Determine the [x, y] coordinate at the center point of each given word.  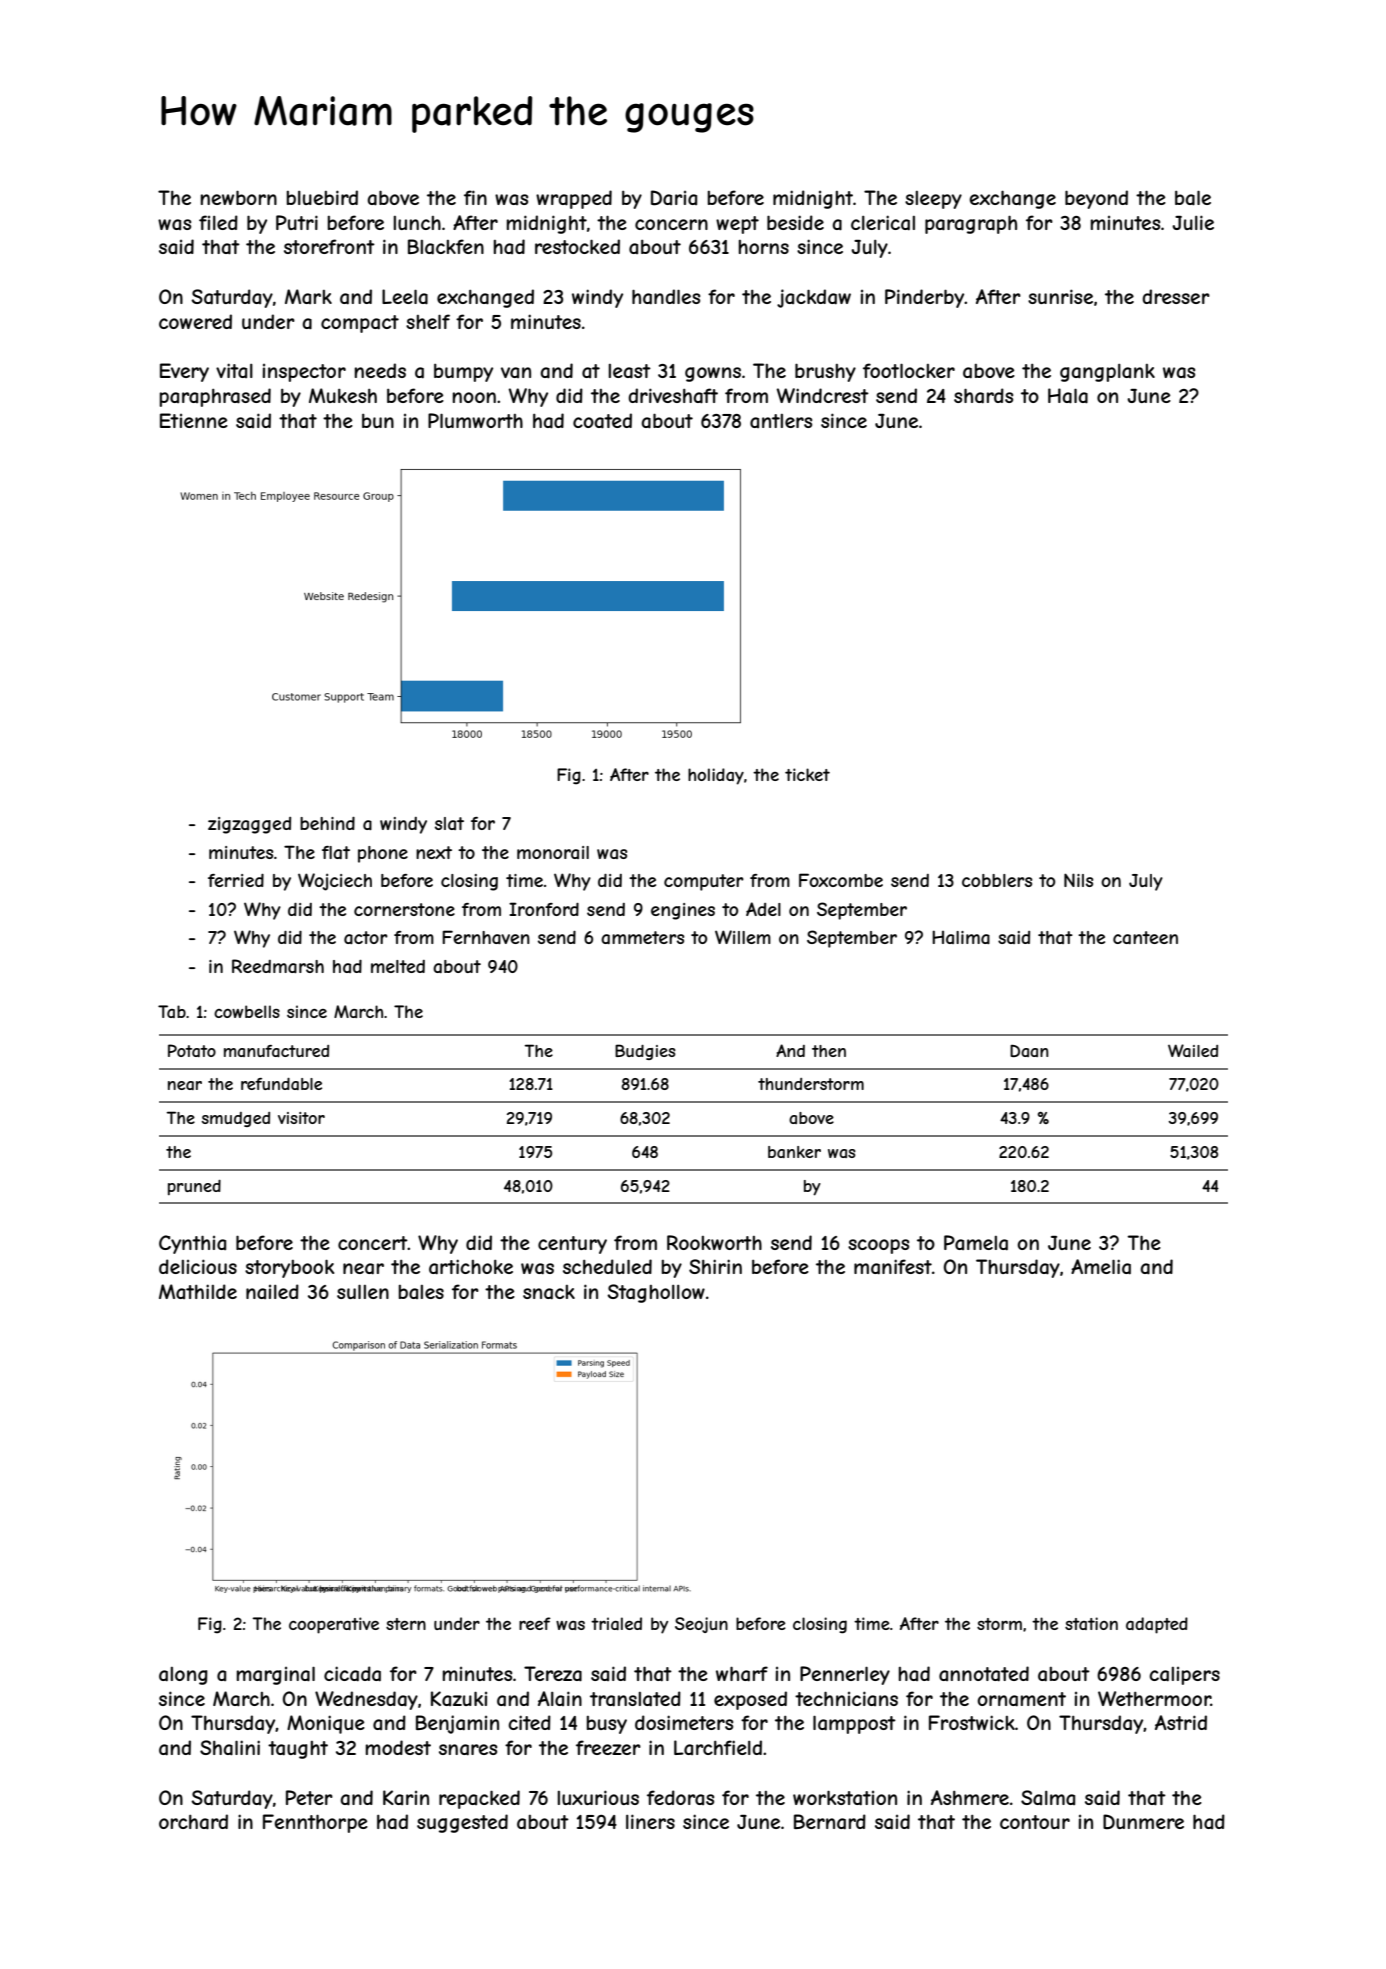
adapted [1157, 1625]
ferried [236, 880]
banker [794, 1152]
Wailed [1193, 1050]
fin [475, 197]
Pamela [976, 1243]
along [183, 1676]
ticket [807, 774]
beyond [1096, 199]
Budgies [645, 1052]
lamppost [854, 1724]
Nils [1078, 880]
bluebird [322, 197]
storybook [289, 1268]
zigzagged [249, 825]
